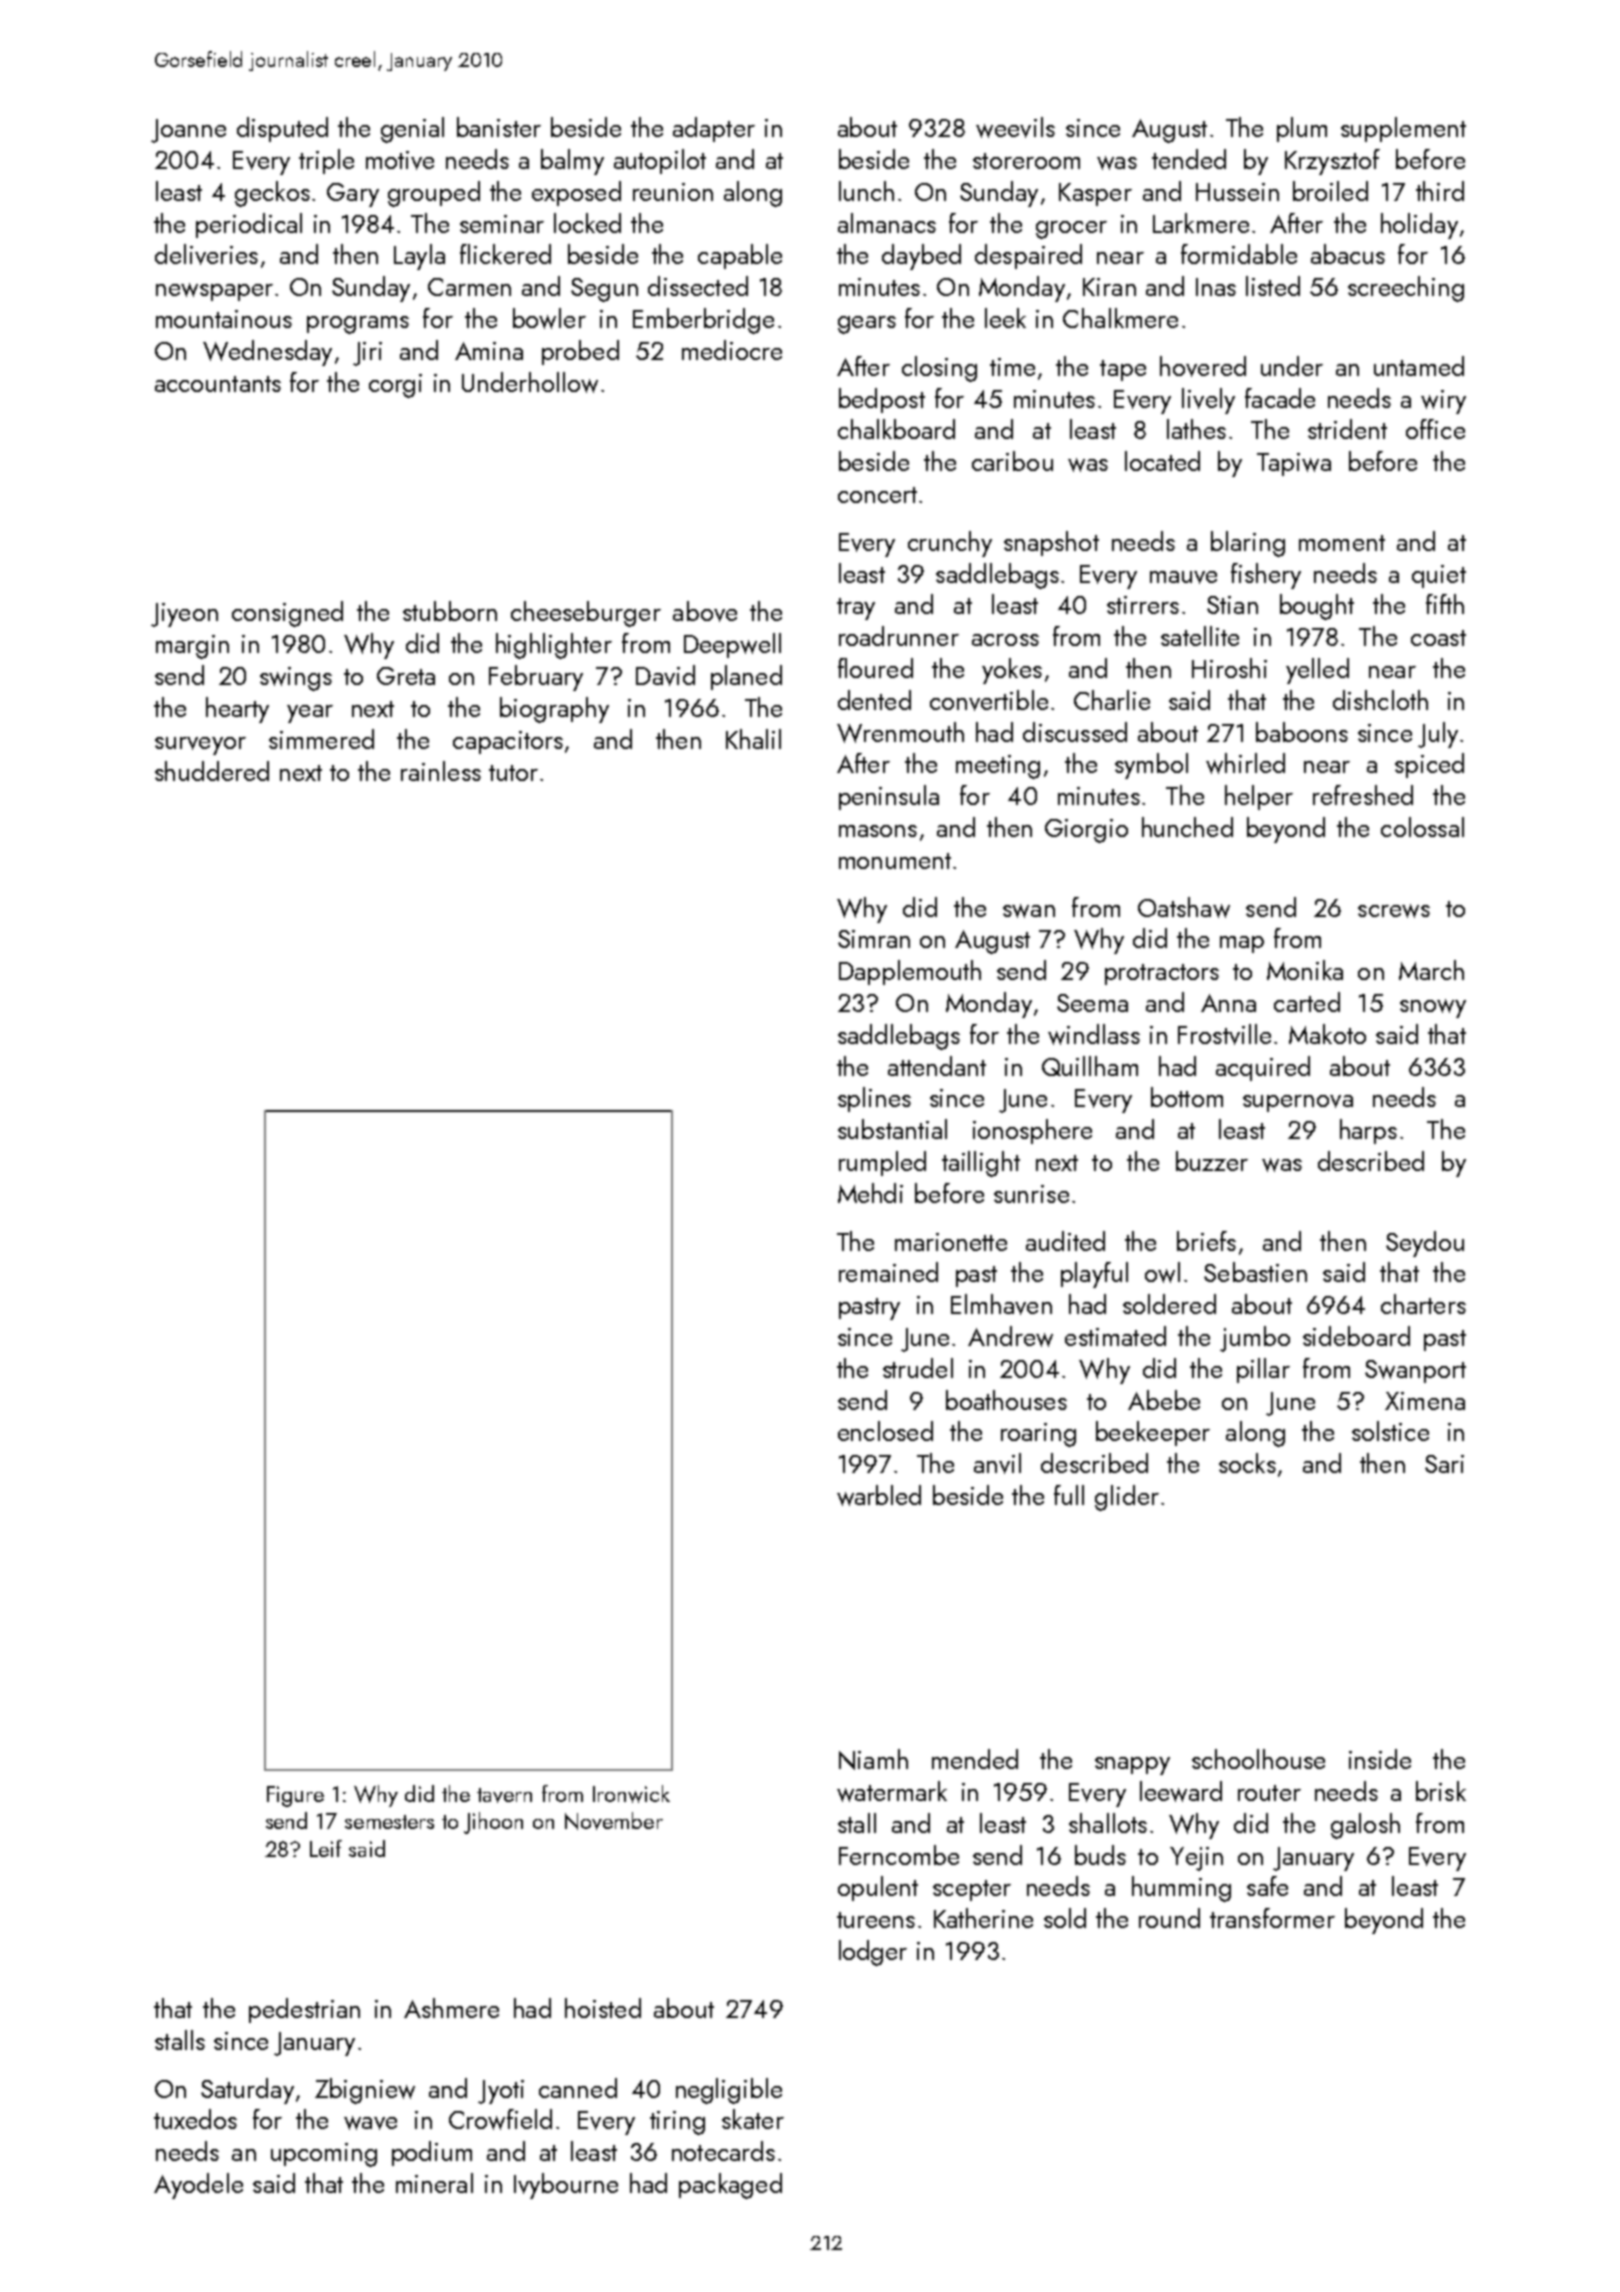 The width and height of the image is (1620, 2292). What do you see at coordinates (1237, 192) in the image?
I see `Hussein` at bounding box center [1237, 192].
